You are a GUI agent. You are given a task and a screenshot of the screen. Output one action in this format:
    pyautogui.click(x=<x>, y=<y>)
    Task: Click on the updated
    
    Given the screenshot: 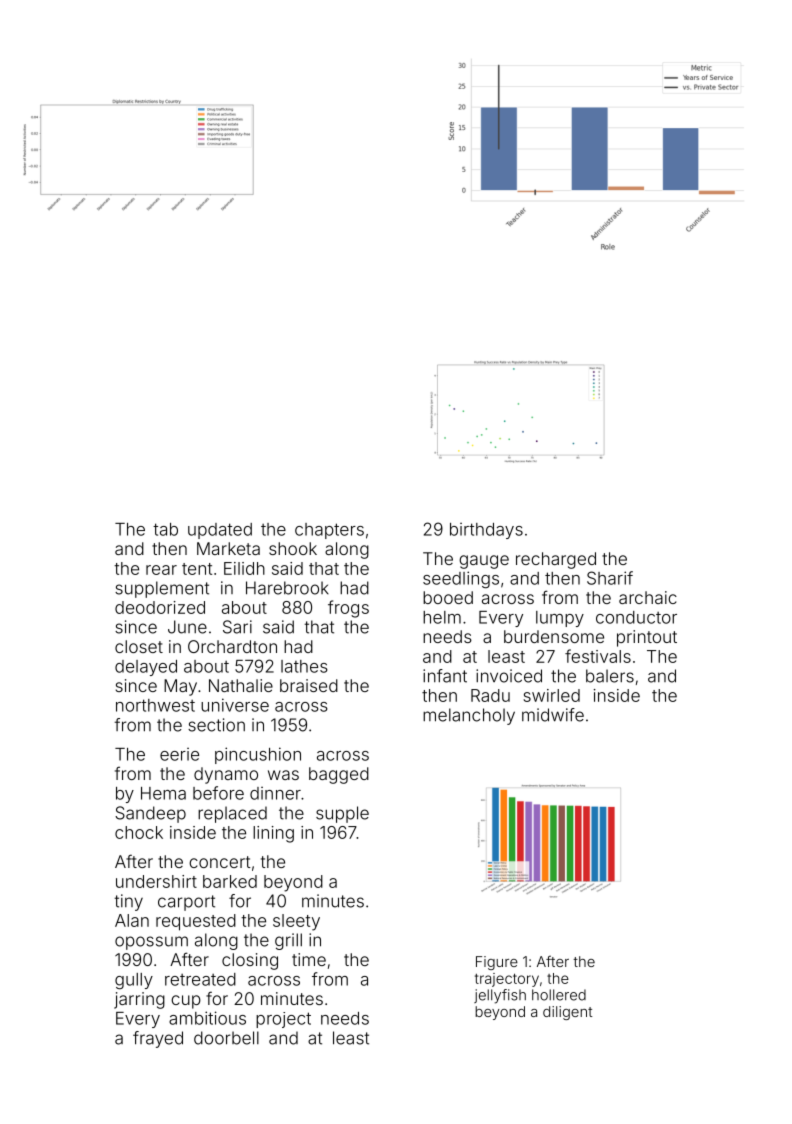 What is the action you would take?
    pyautogui.click(x=220, y=531)
